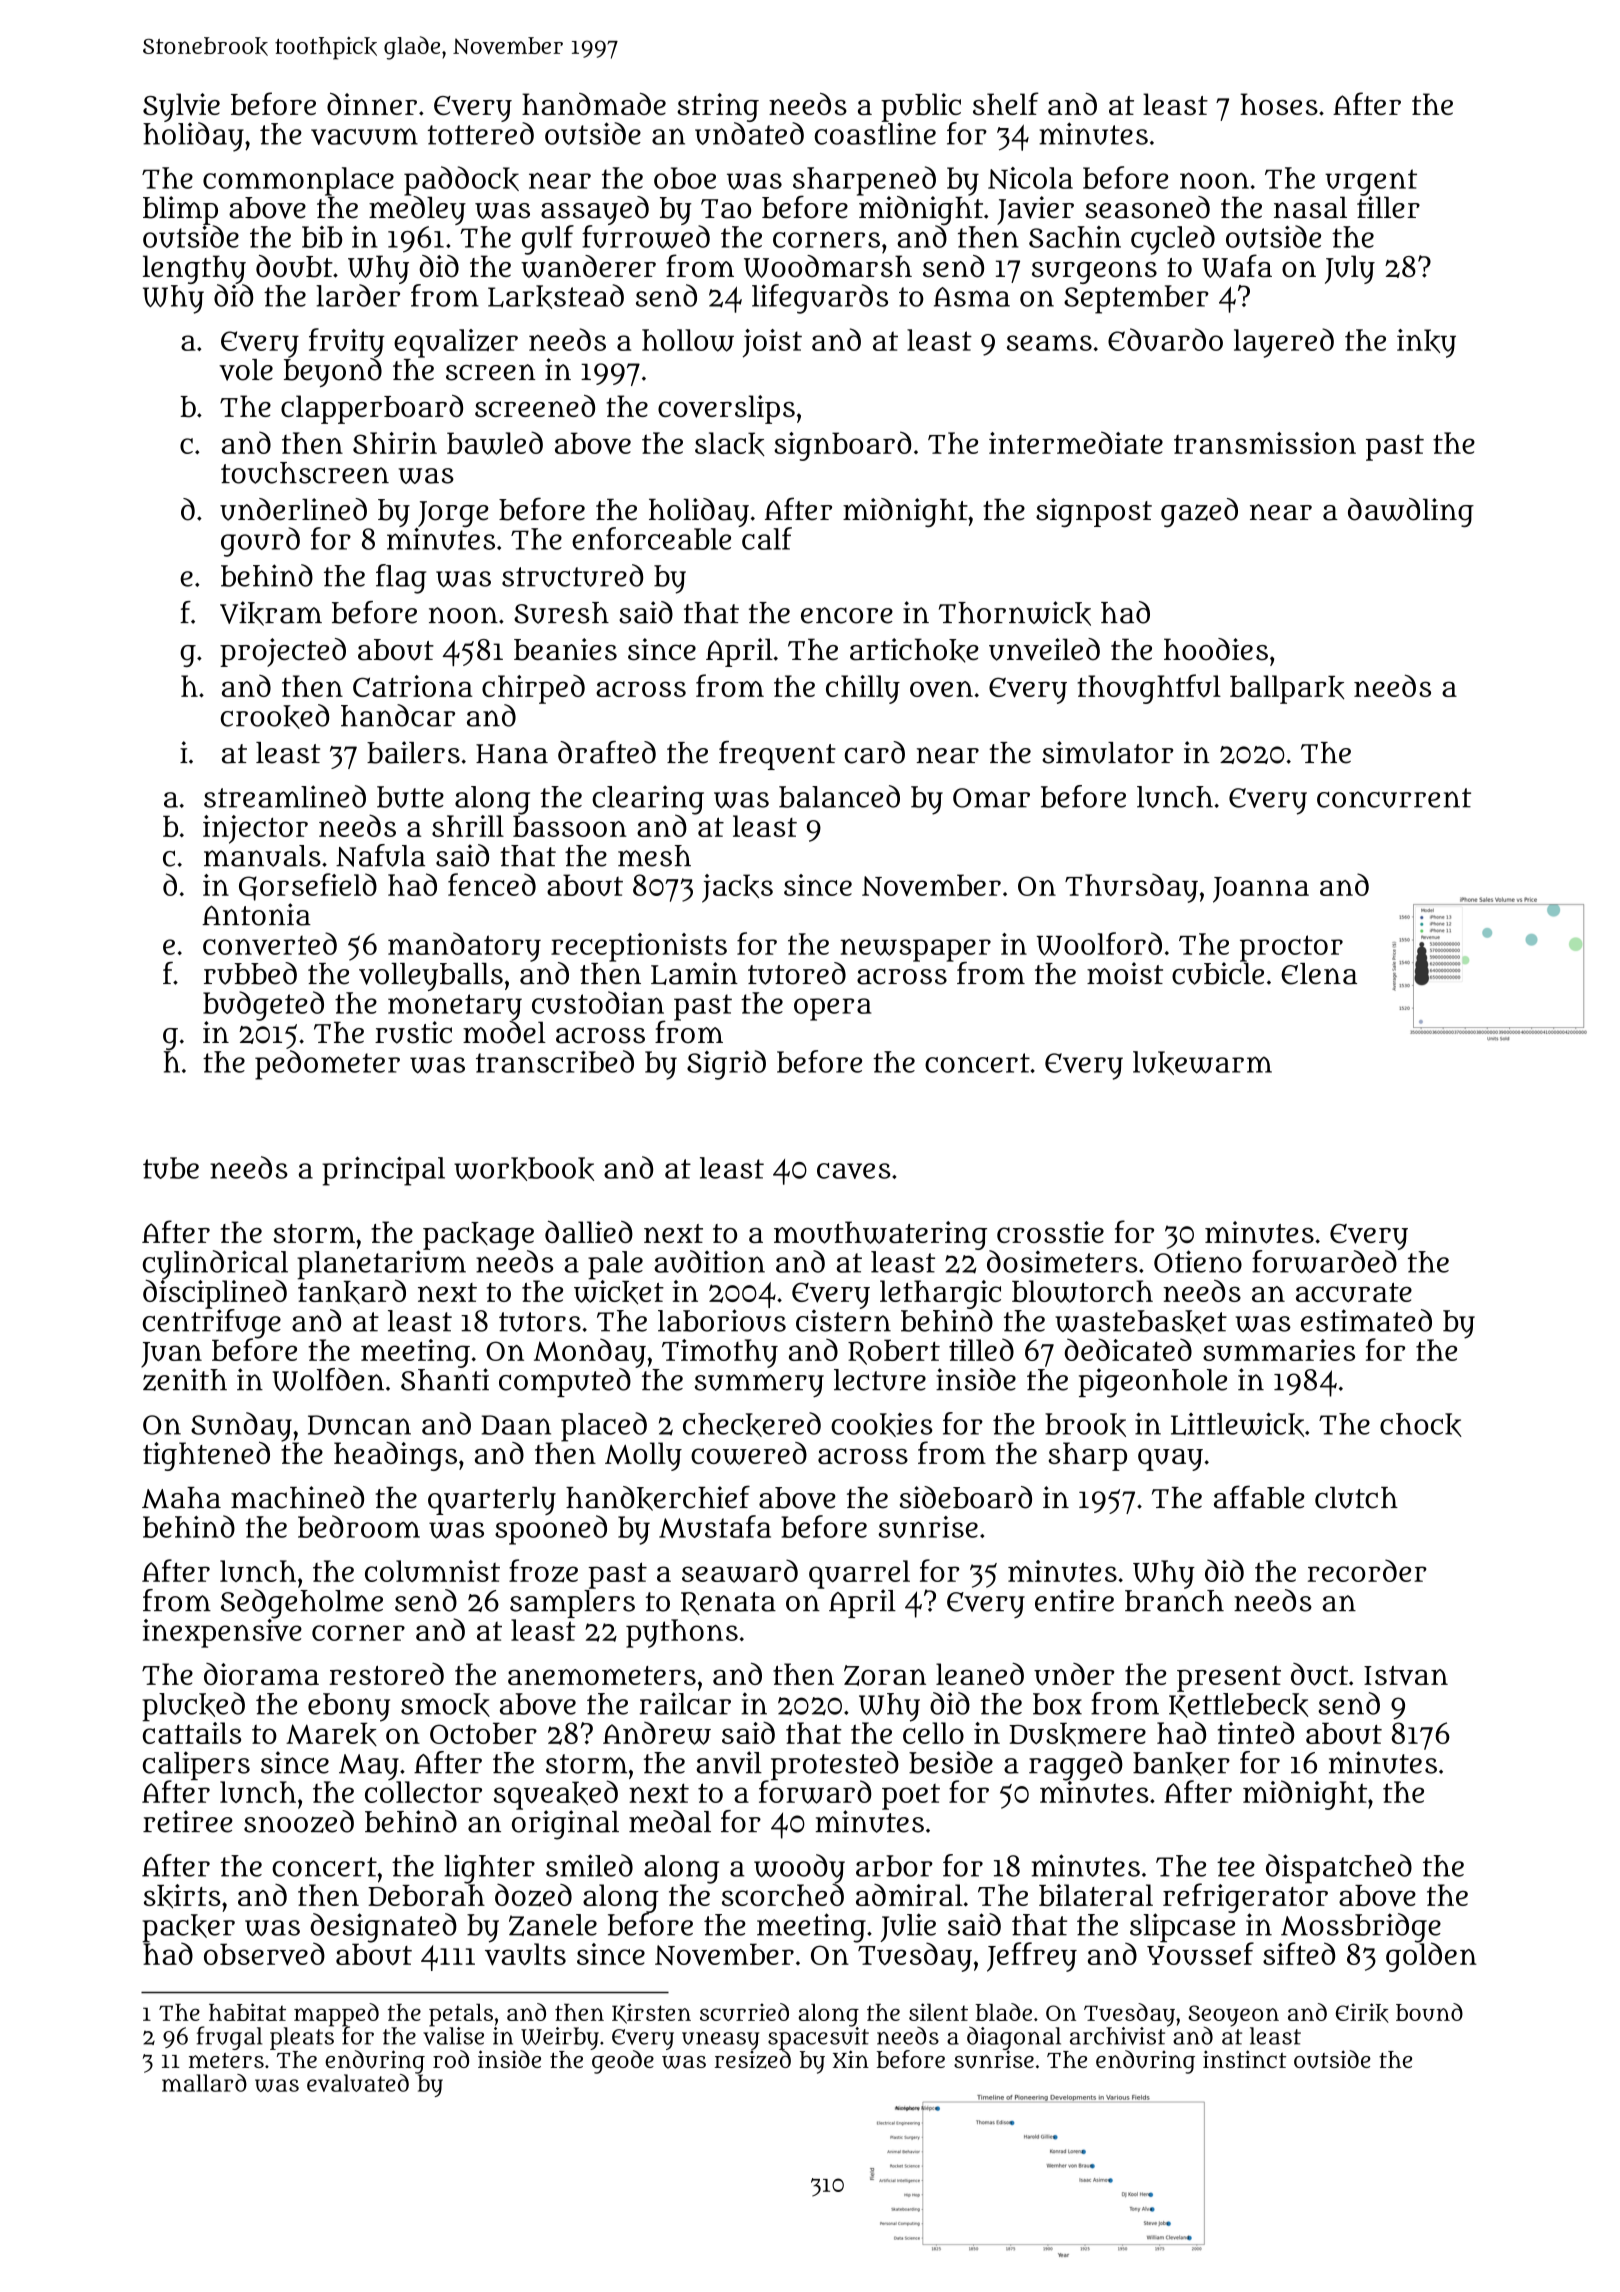 The height and width of the image is (2292, 1620). What do you see at coordinates (749, 133) in the image?
I see `undated` at bounding box center [749, 133].
